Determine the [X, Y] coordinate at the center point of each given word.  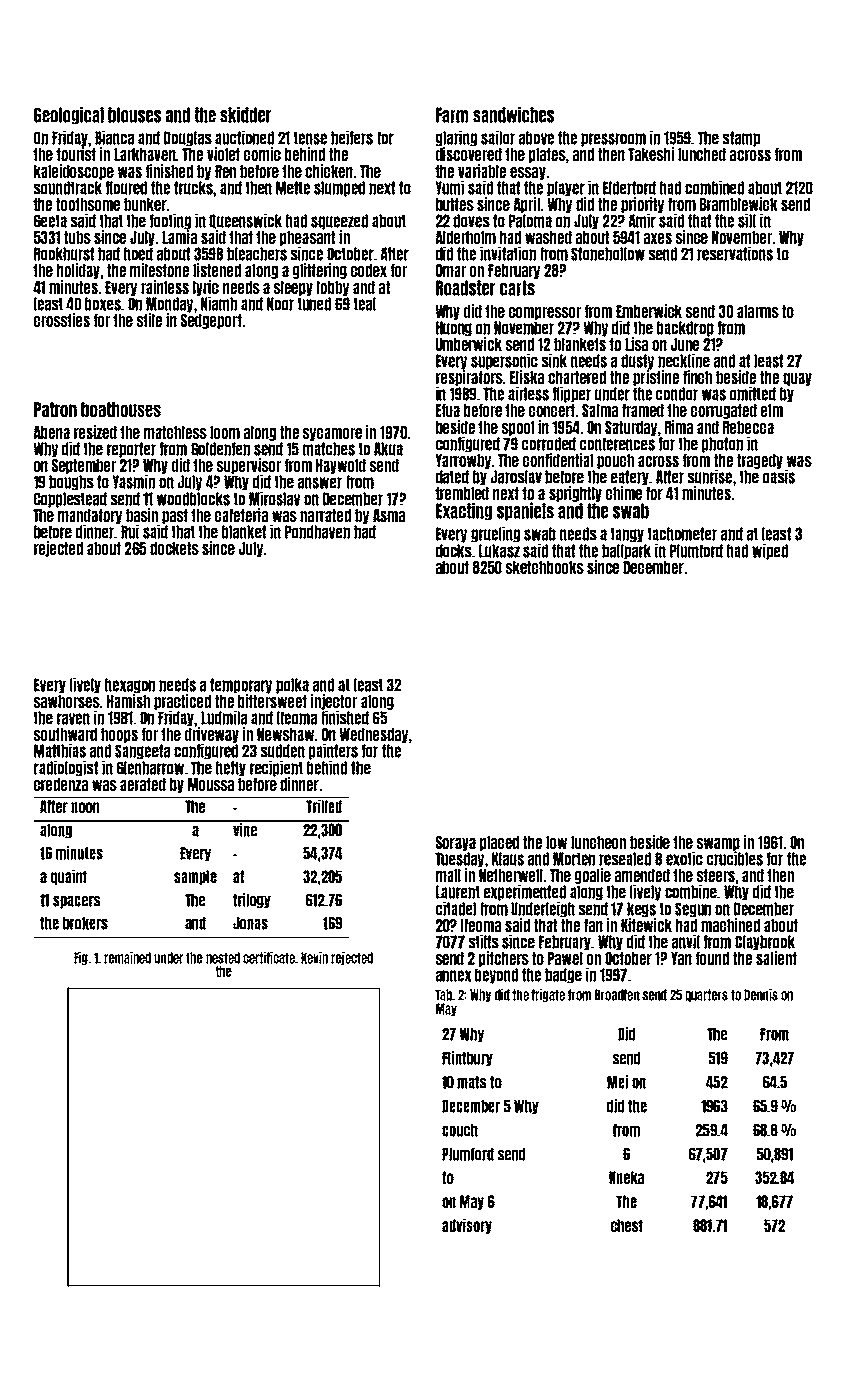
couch [460, 1130]
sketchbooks [545, 567]
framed [643, 410]
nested [223, 958]
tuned [314, 304]
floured [126, 188]
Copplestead [70, 500]
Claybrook [765, 943]
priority [642, 205]
